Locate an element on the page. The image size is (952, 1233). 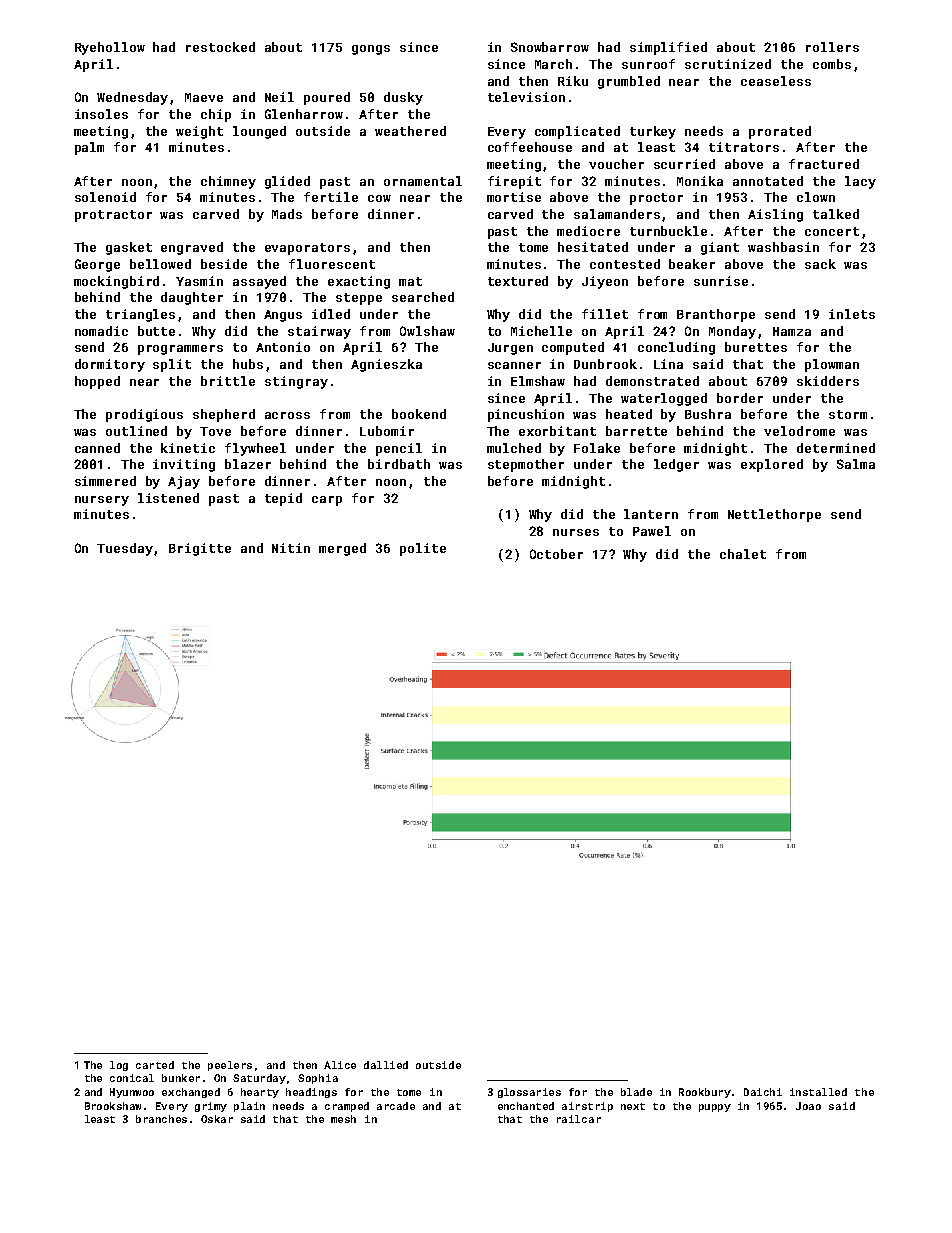
restocked is located at coordinates (220, 47).
